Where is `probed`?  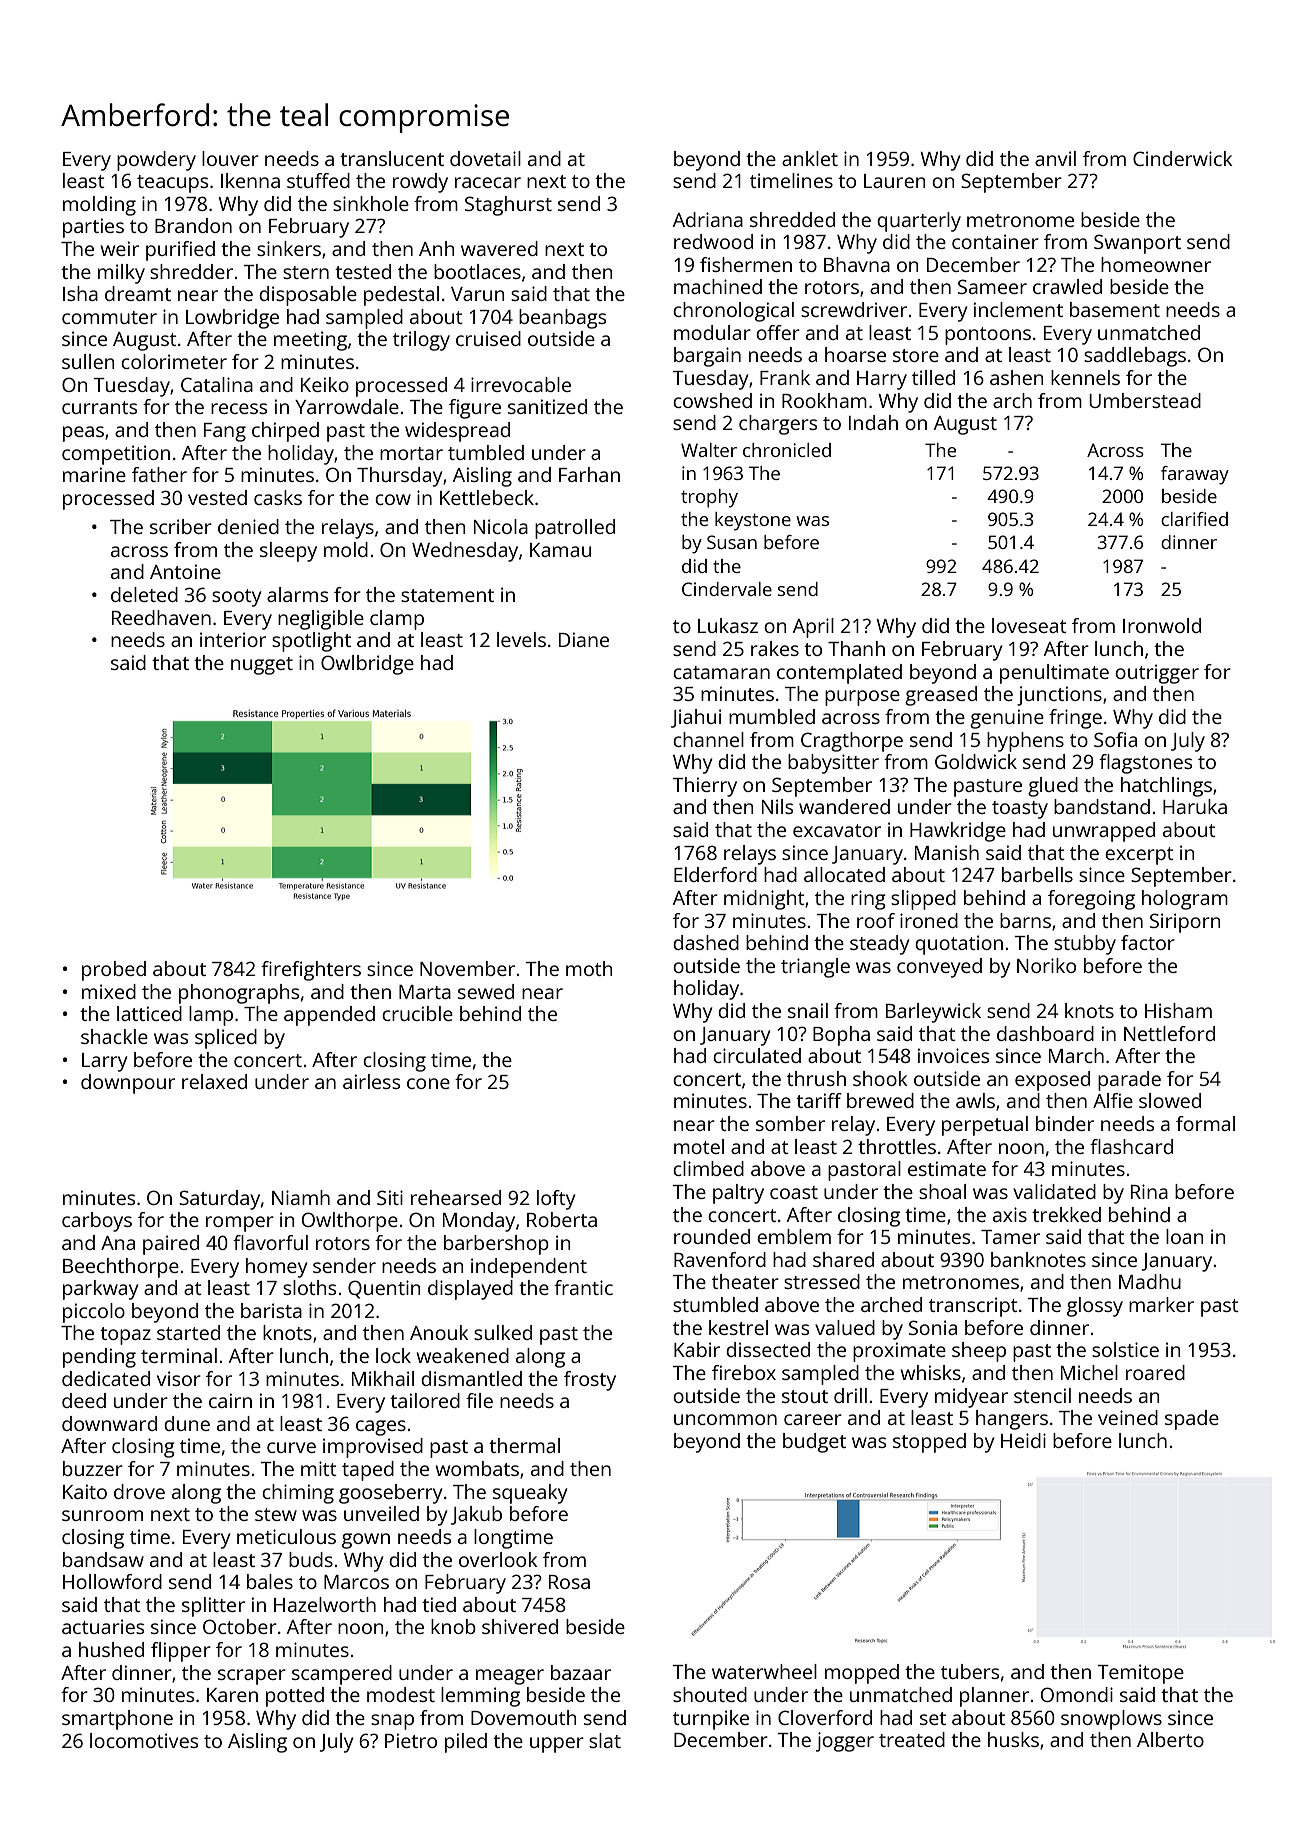 probed is located at coordinates (114, 971).
